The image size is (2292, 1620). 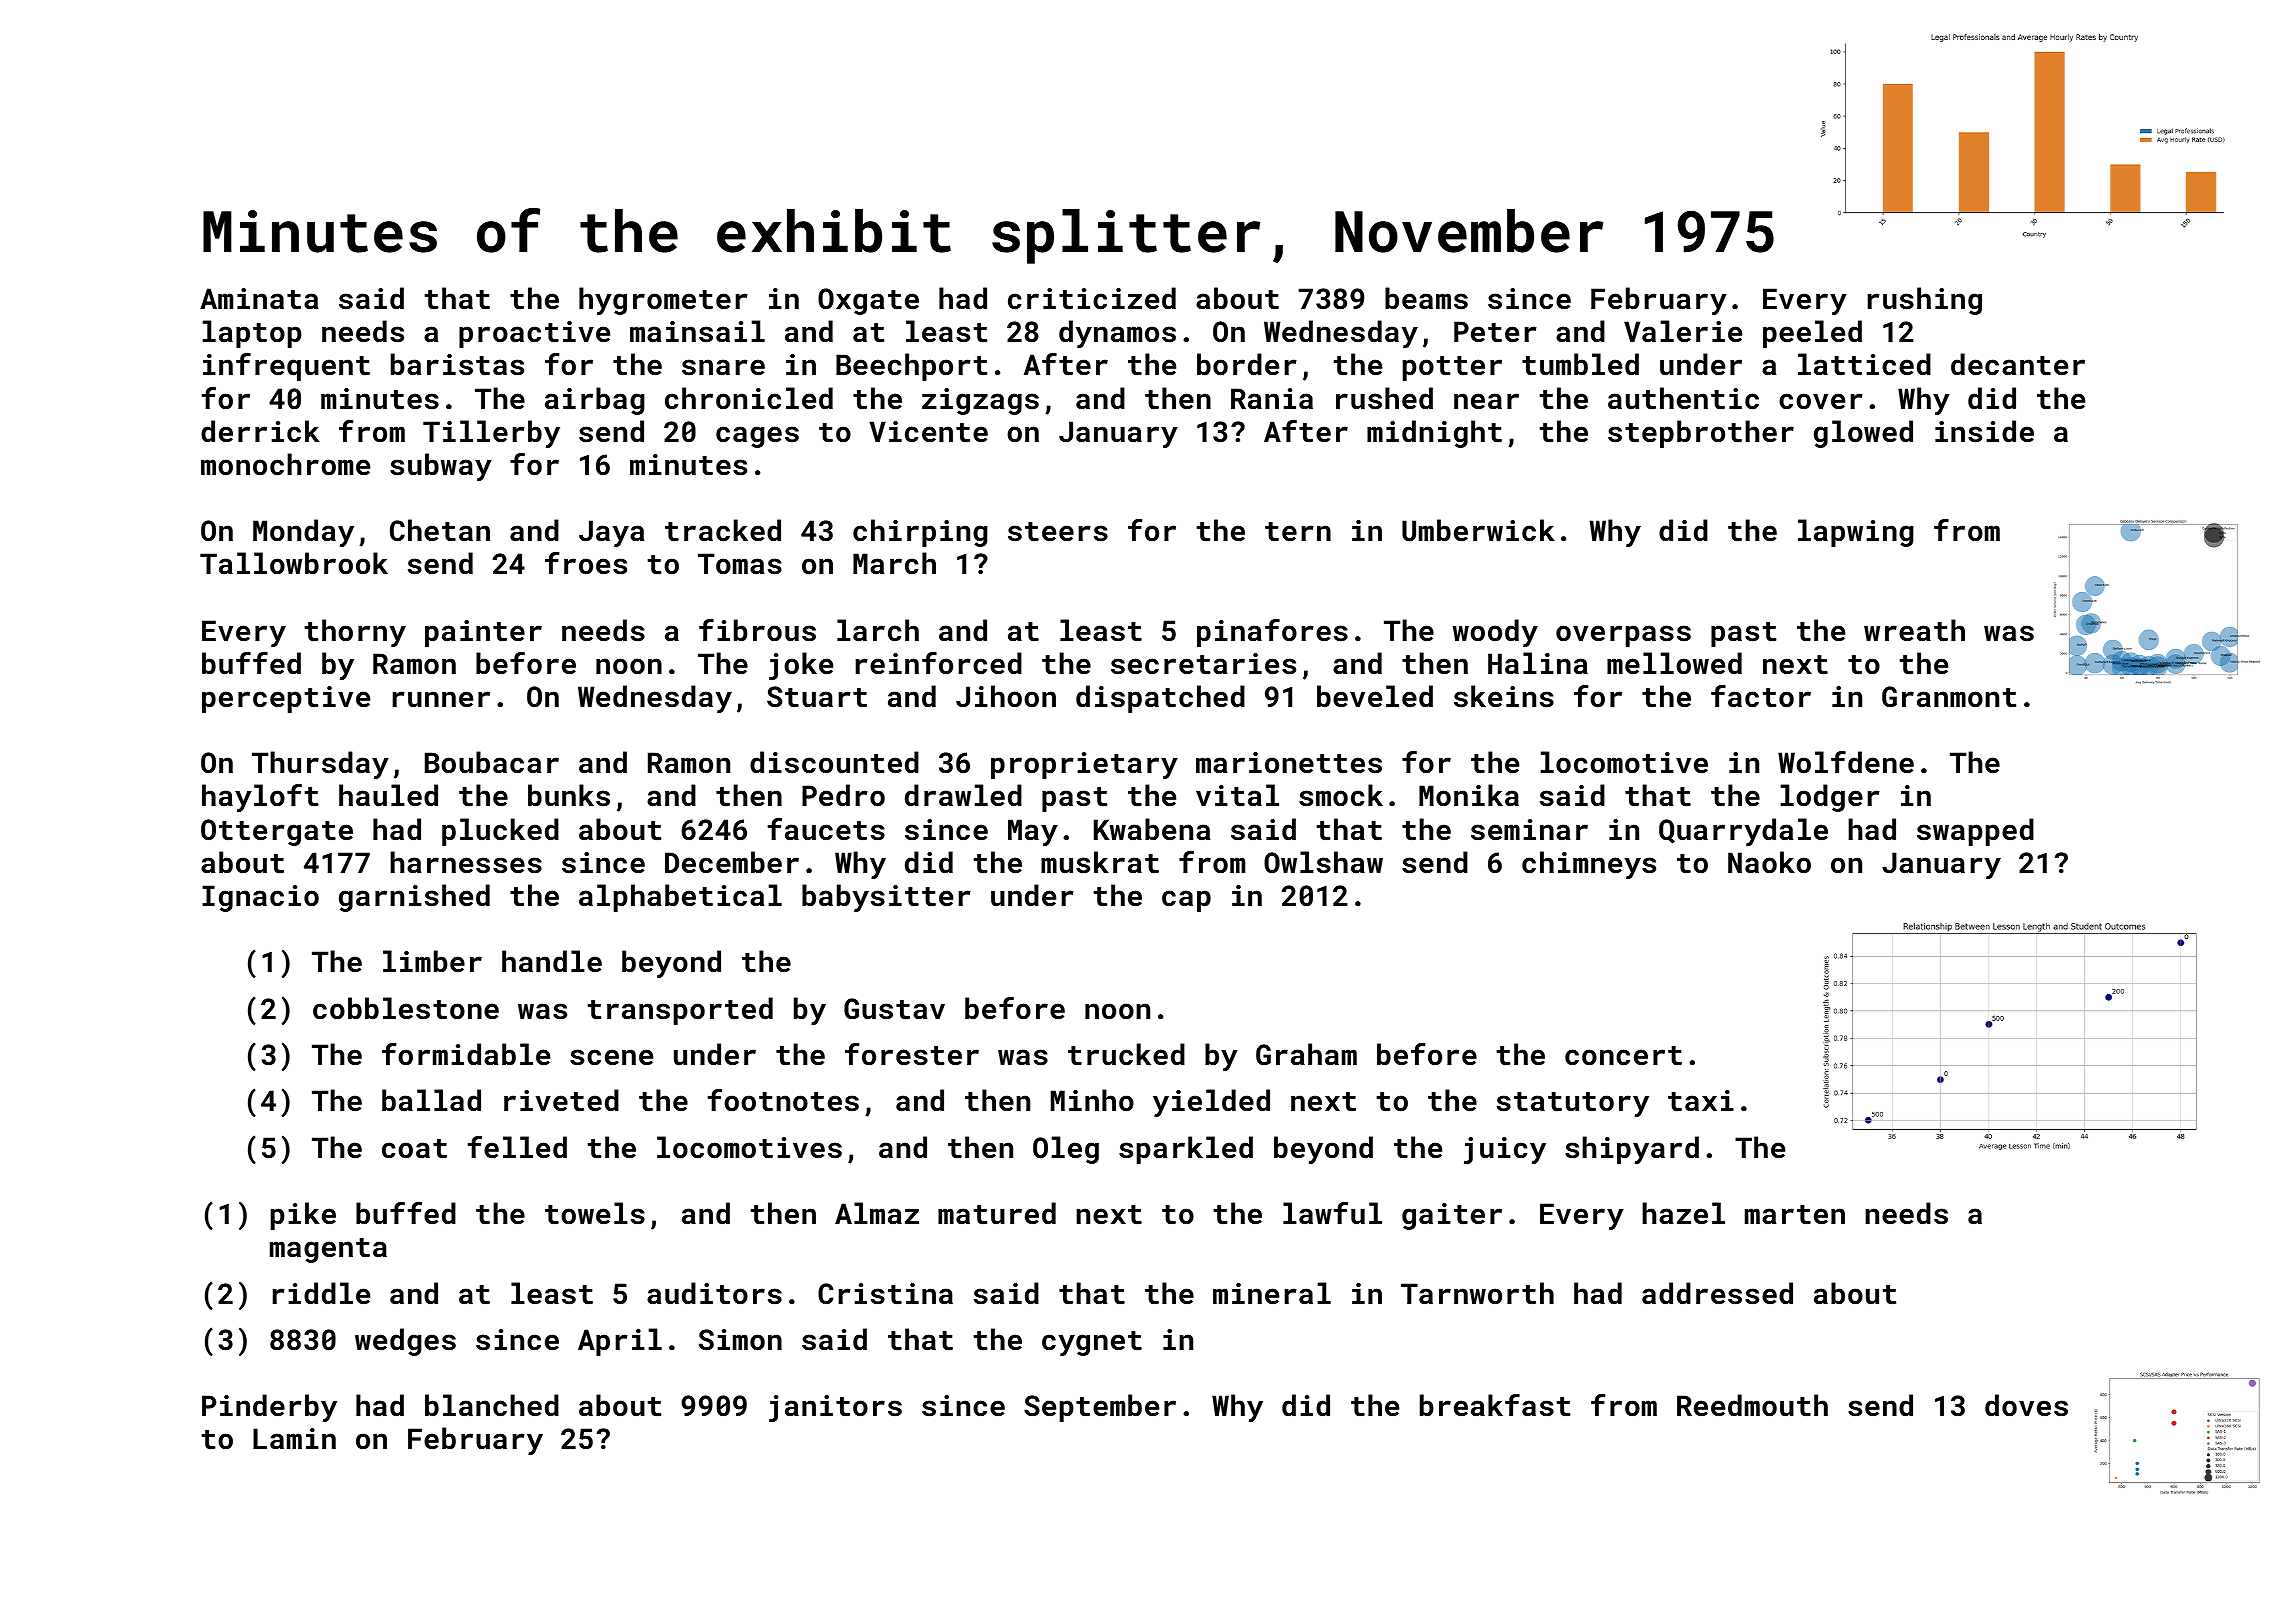 I want to click on marten, so click(x=1795, y=1215).
